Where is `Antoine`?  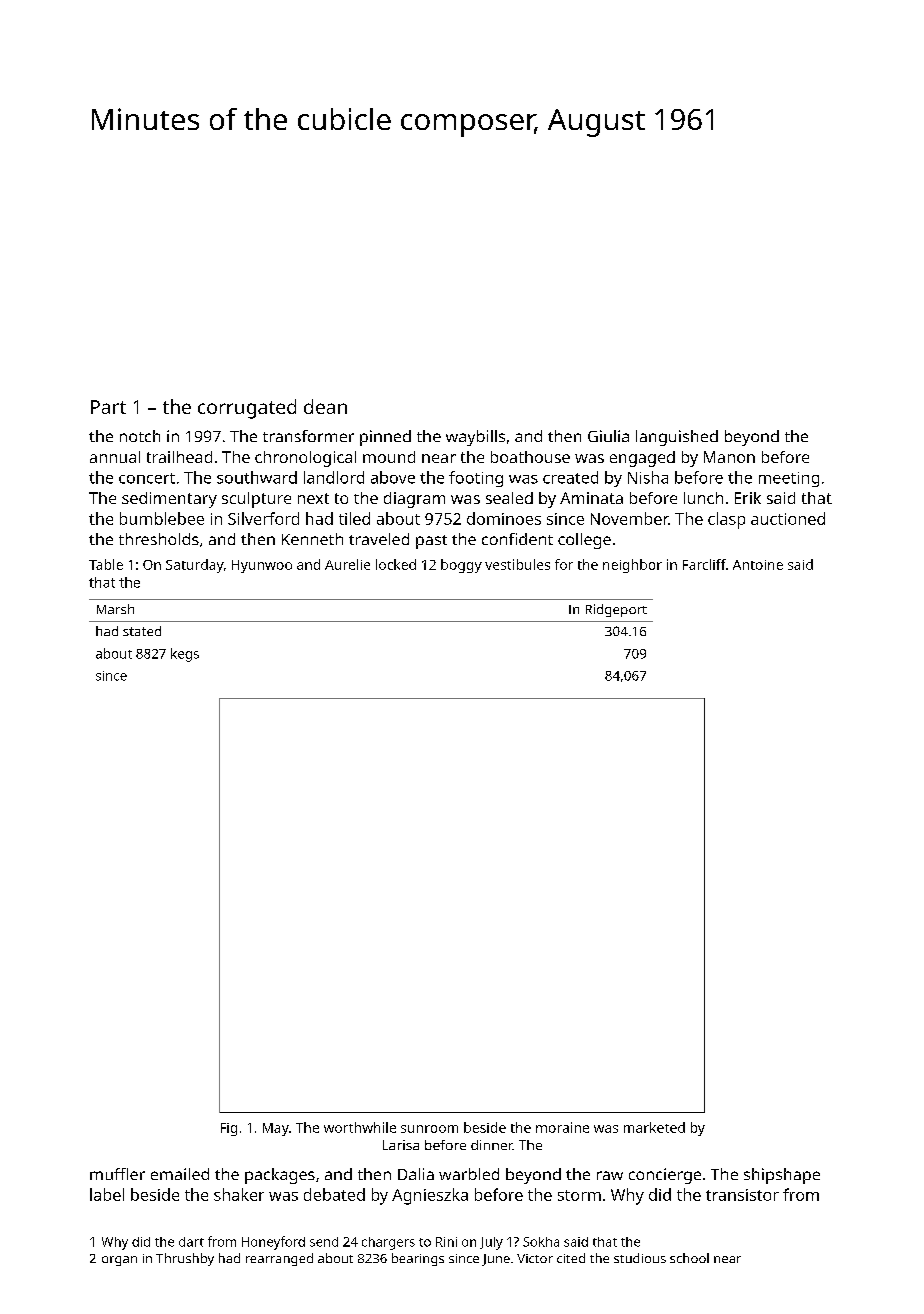 Antoine is located at coordinates (758, 565).
